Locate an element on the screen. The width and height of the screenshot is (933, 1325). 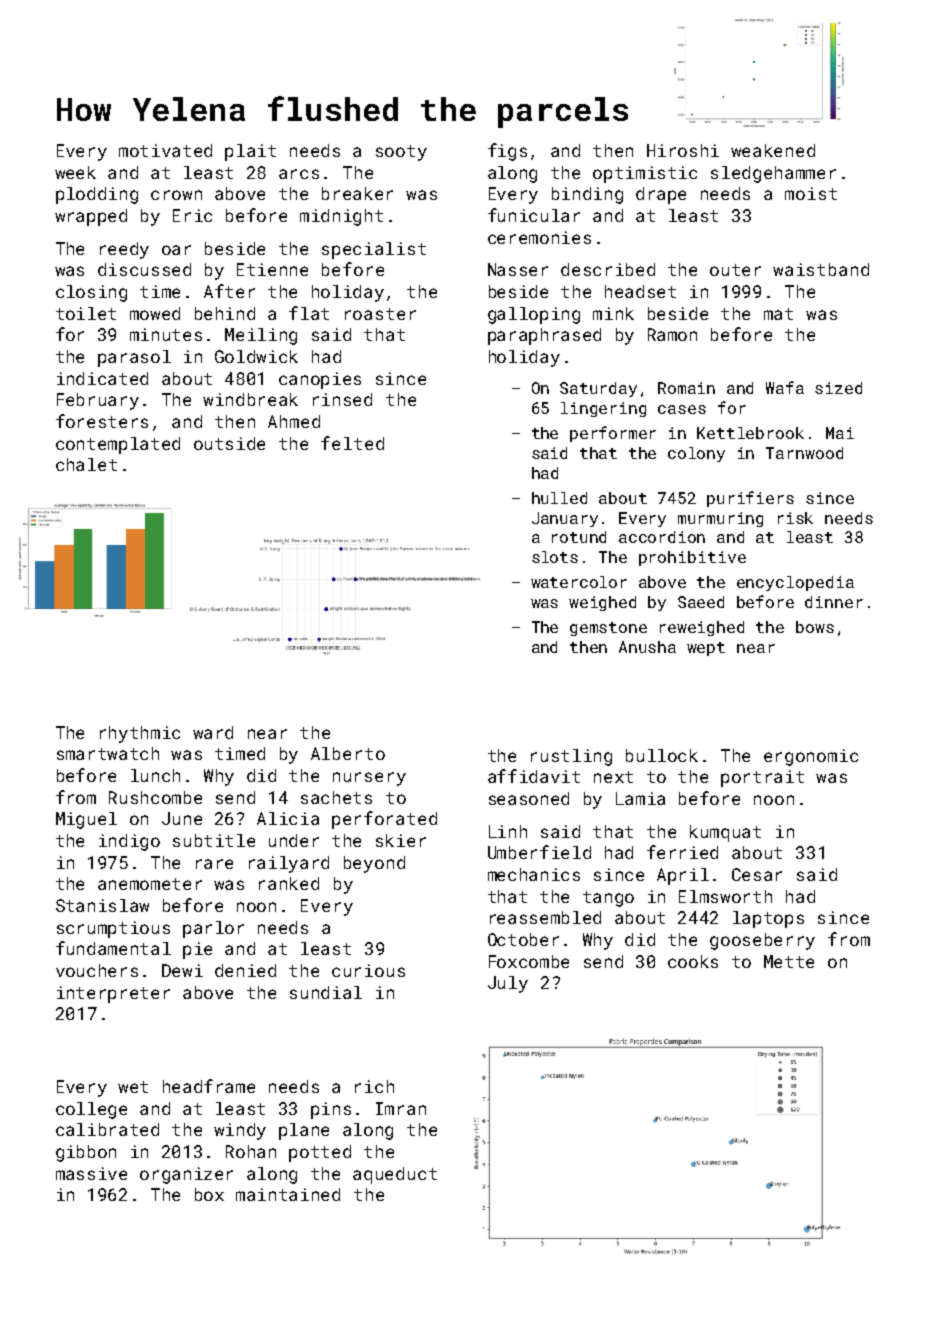
chalet is located at coordinates (86, 464).
